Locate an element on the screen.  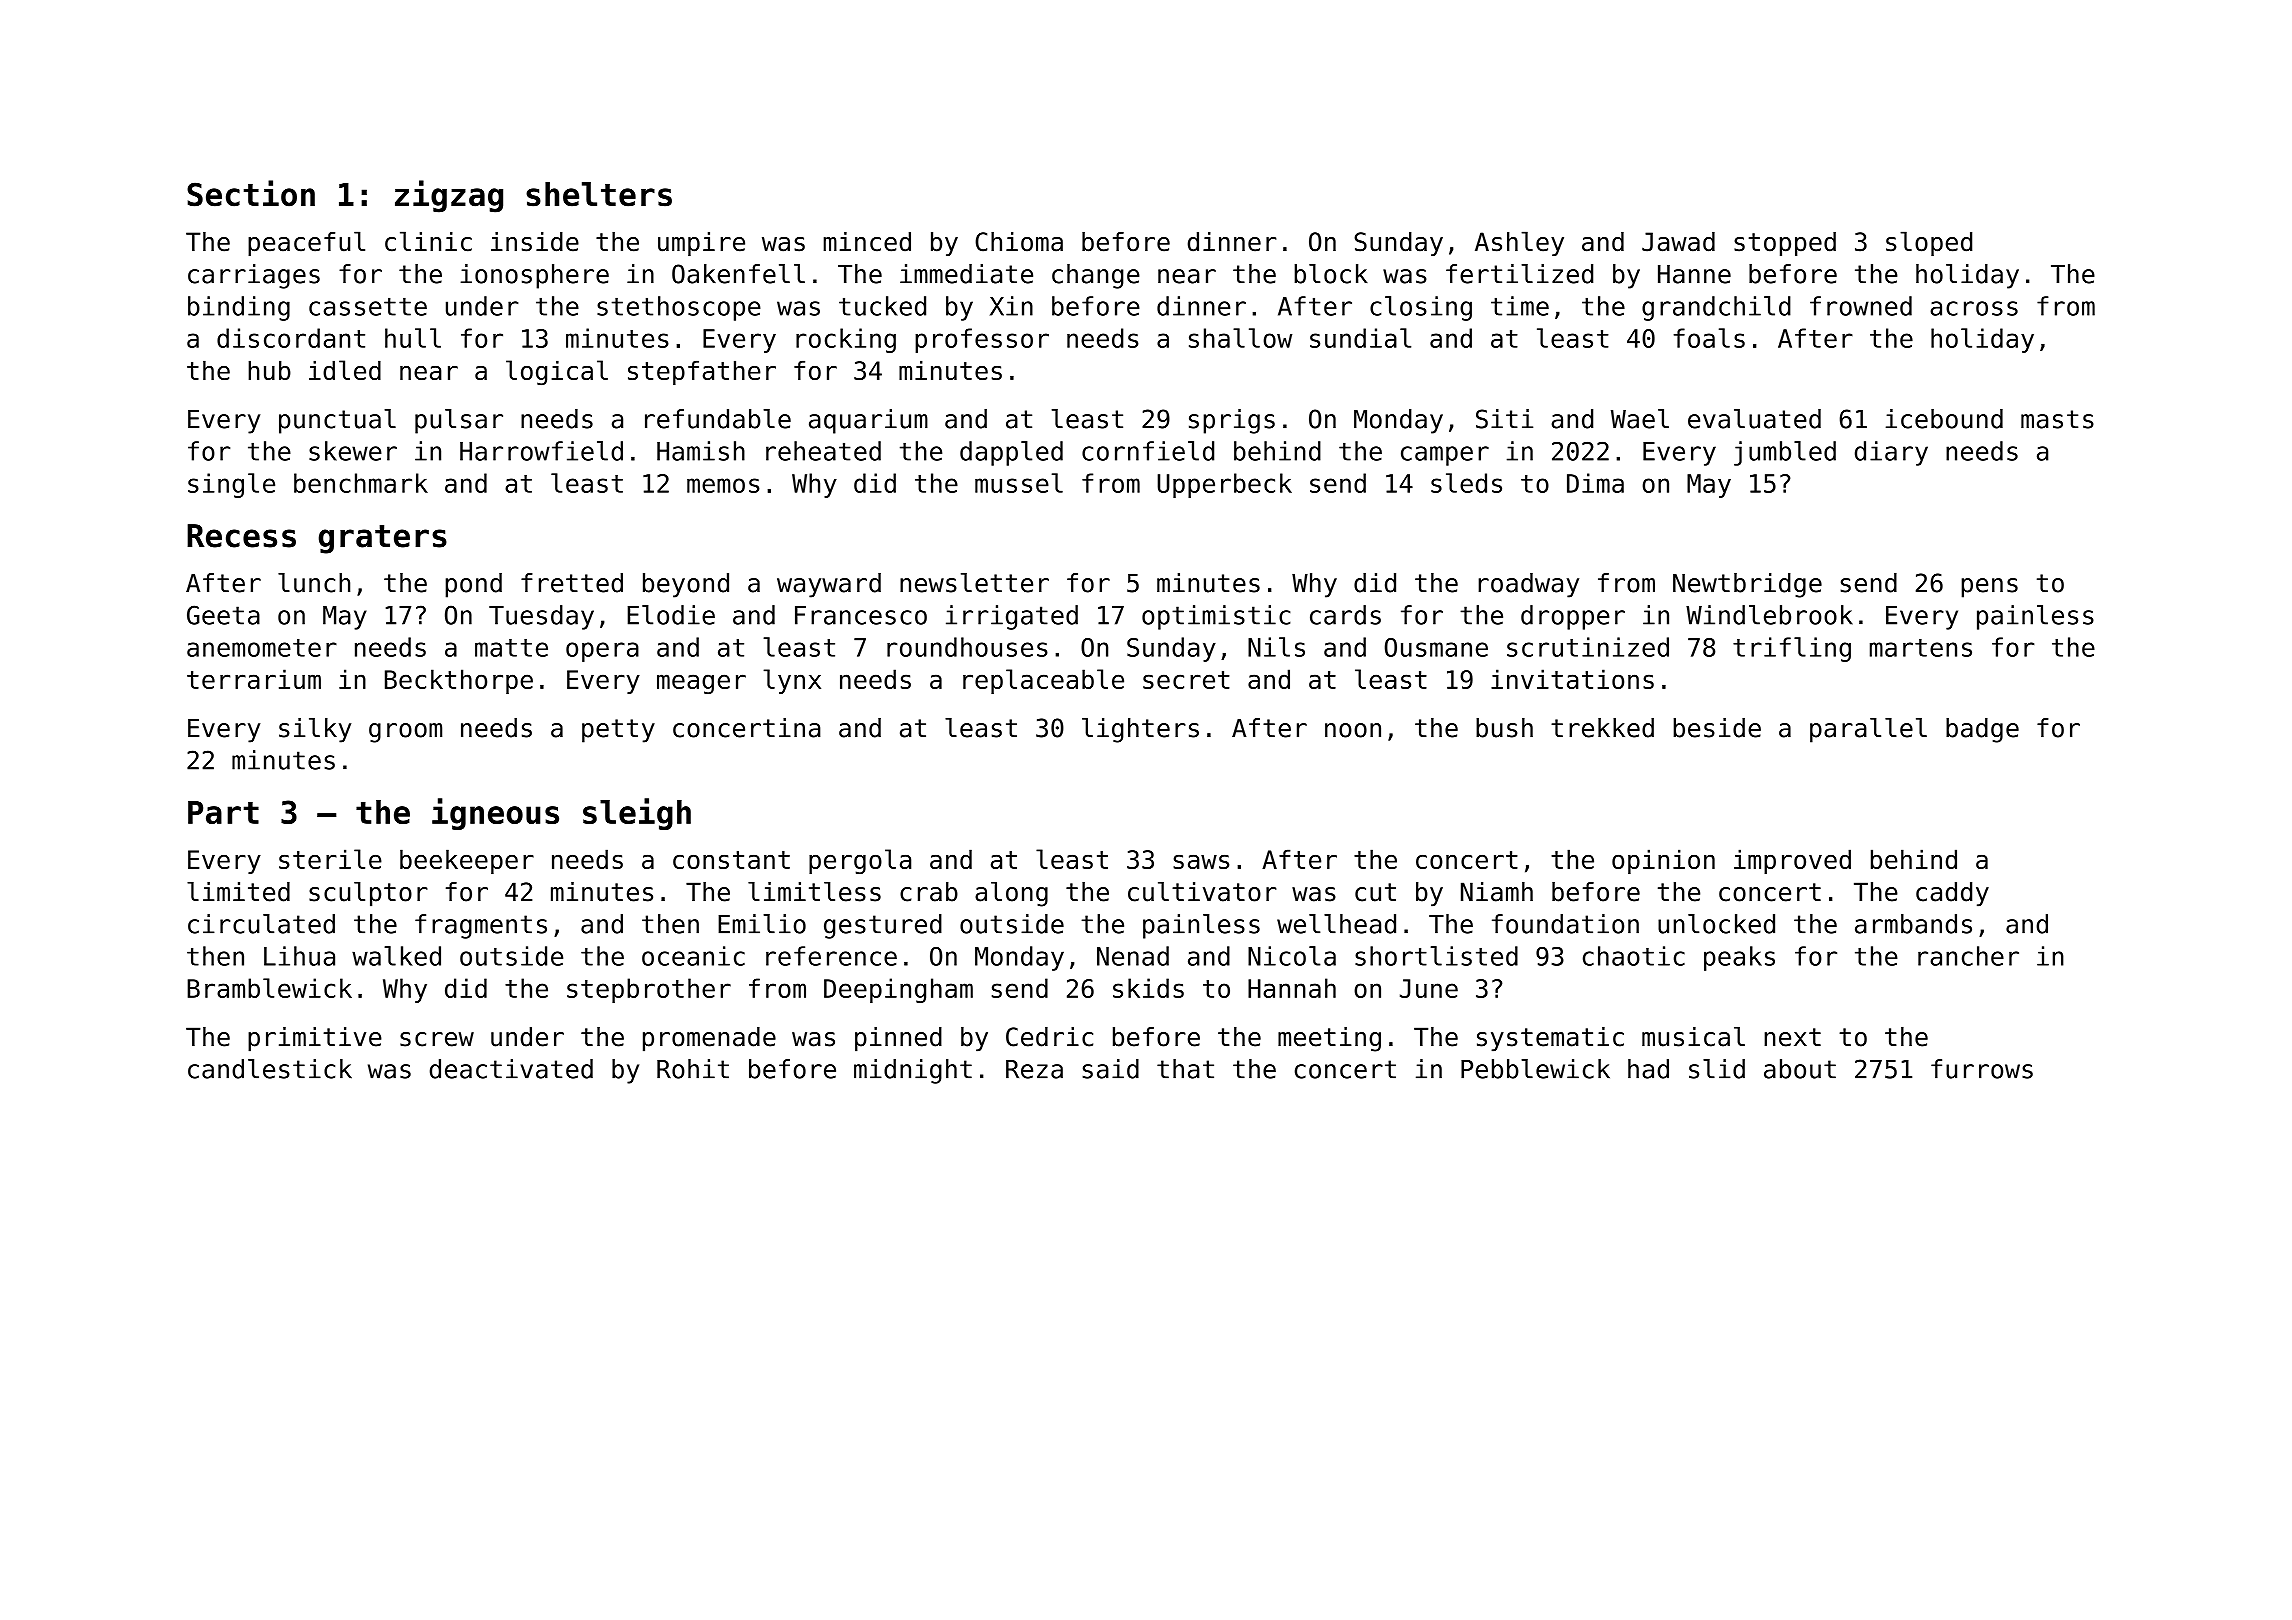
meeting is located at coordinates (1329, 1039).
